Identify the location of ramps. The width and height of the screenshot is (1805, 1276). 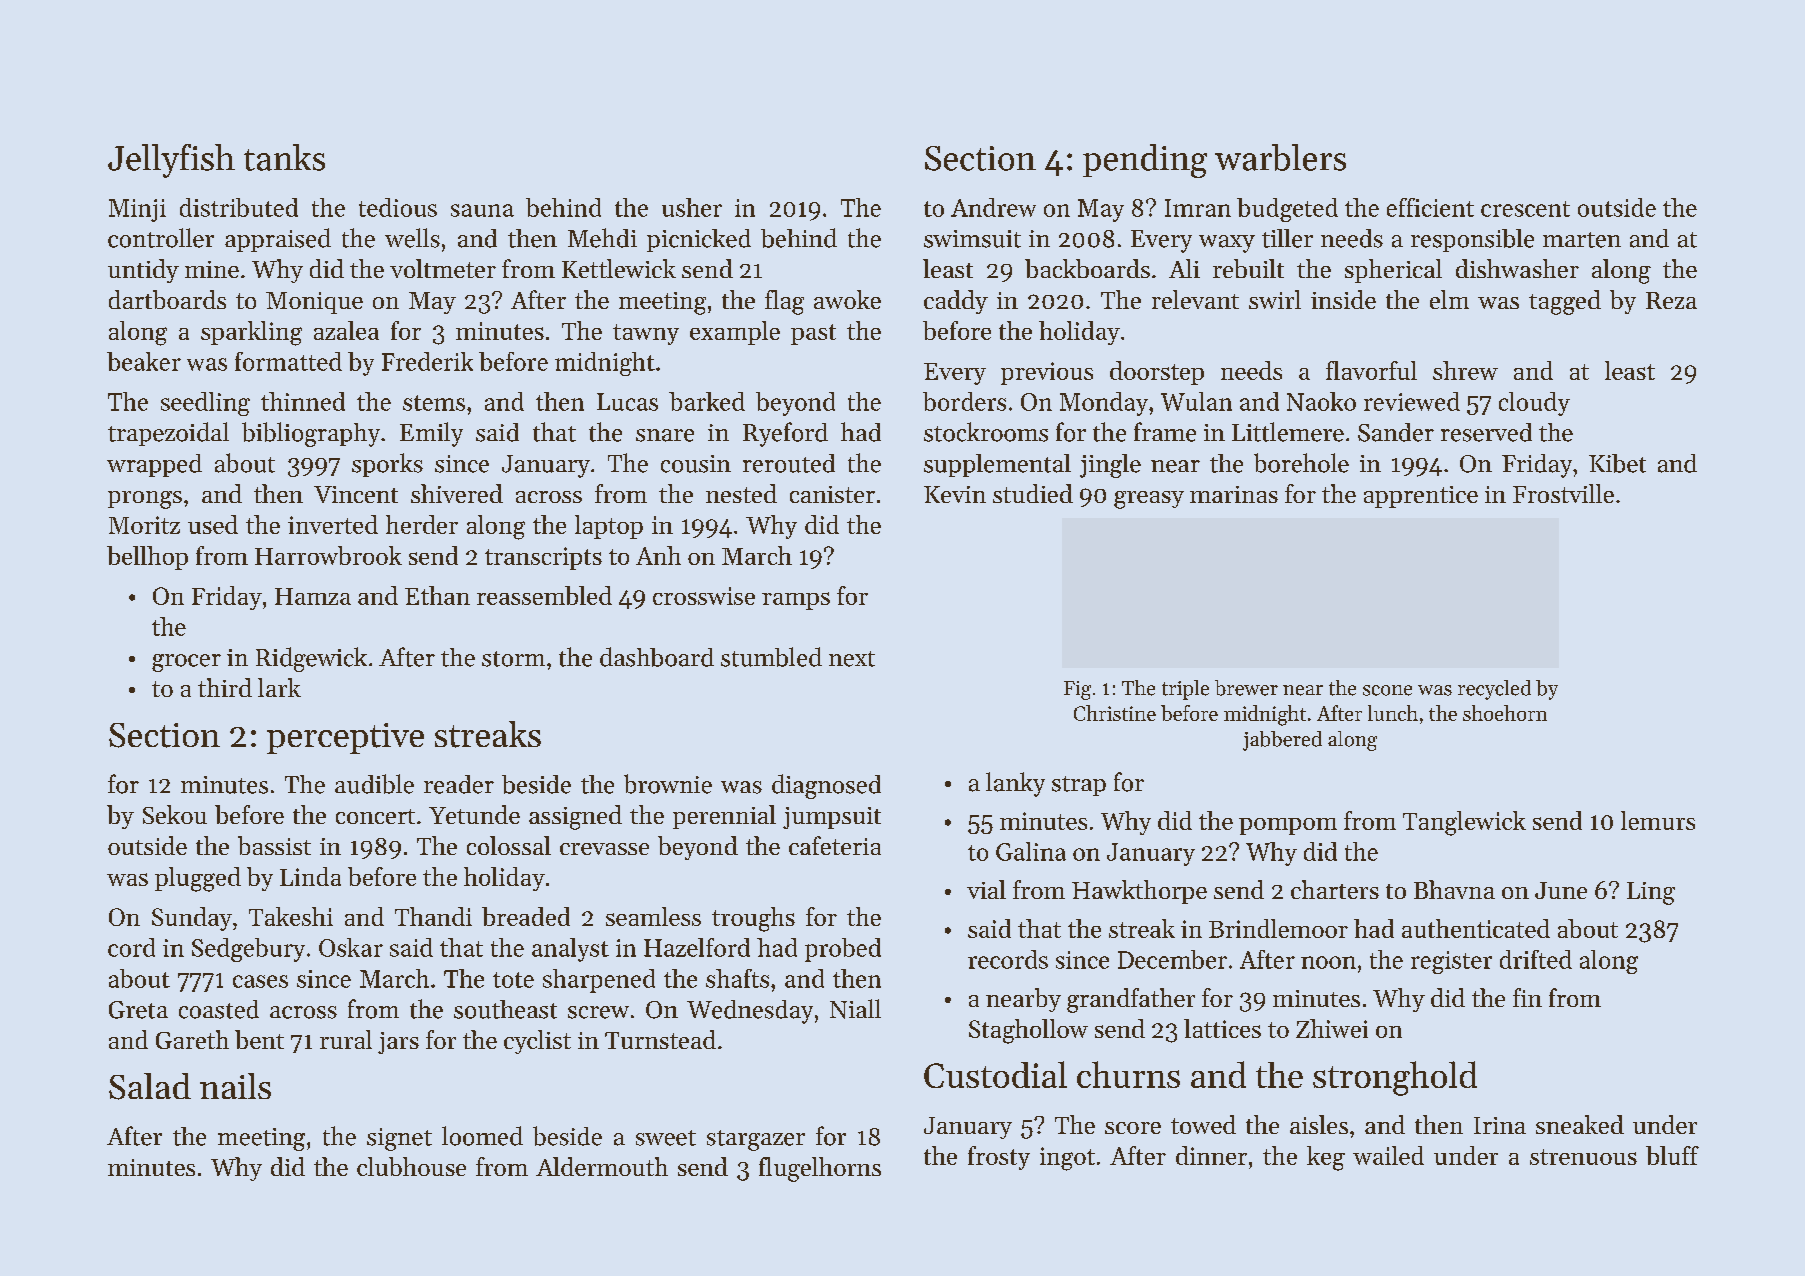
(796, 601).
